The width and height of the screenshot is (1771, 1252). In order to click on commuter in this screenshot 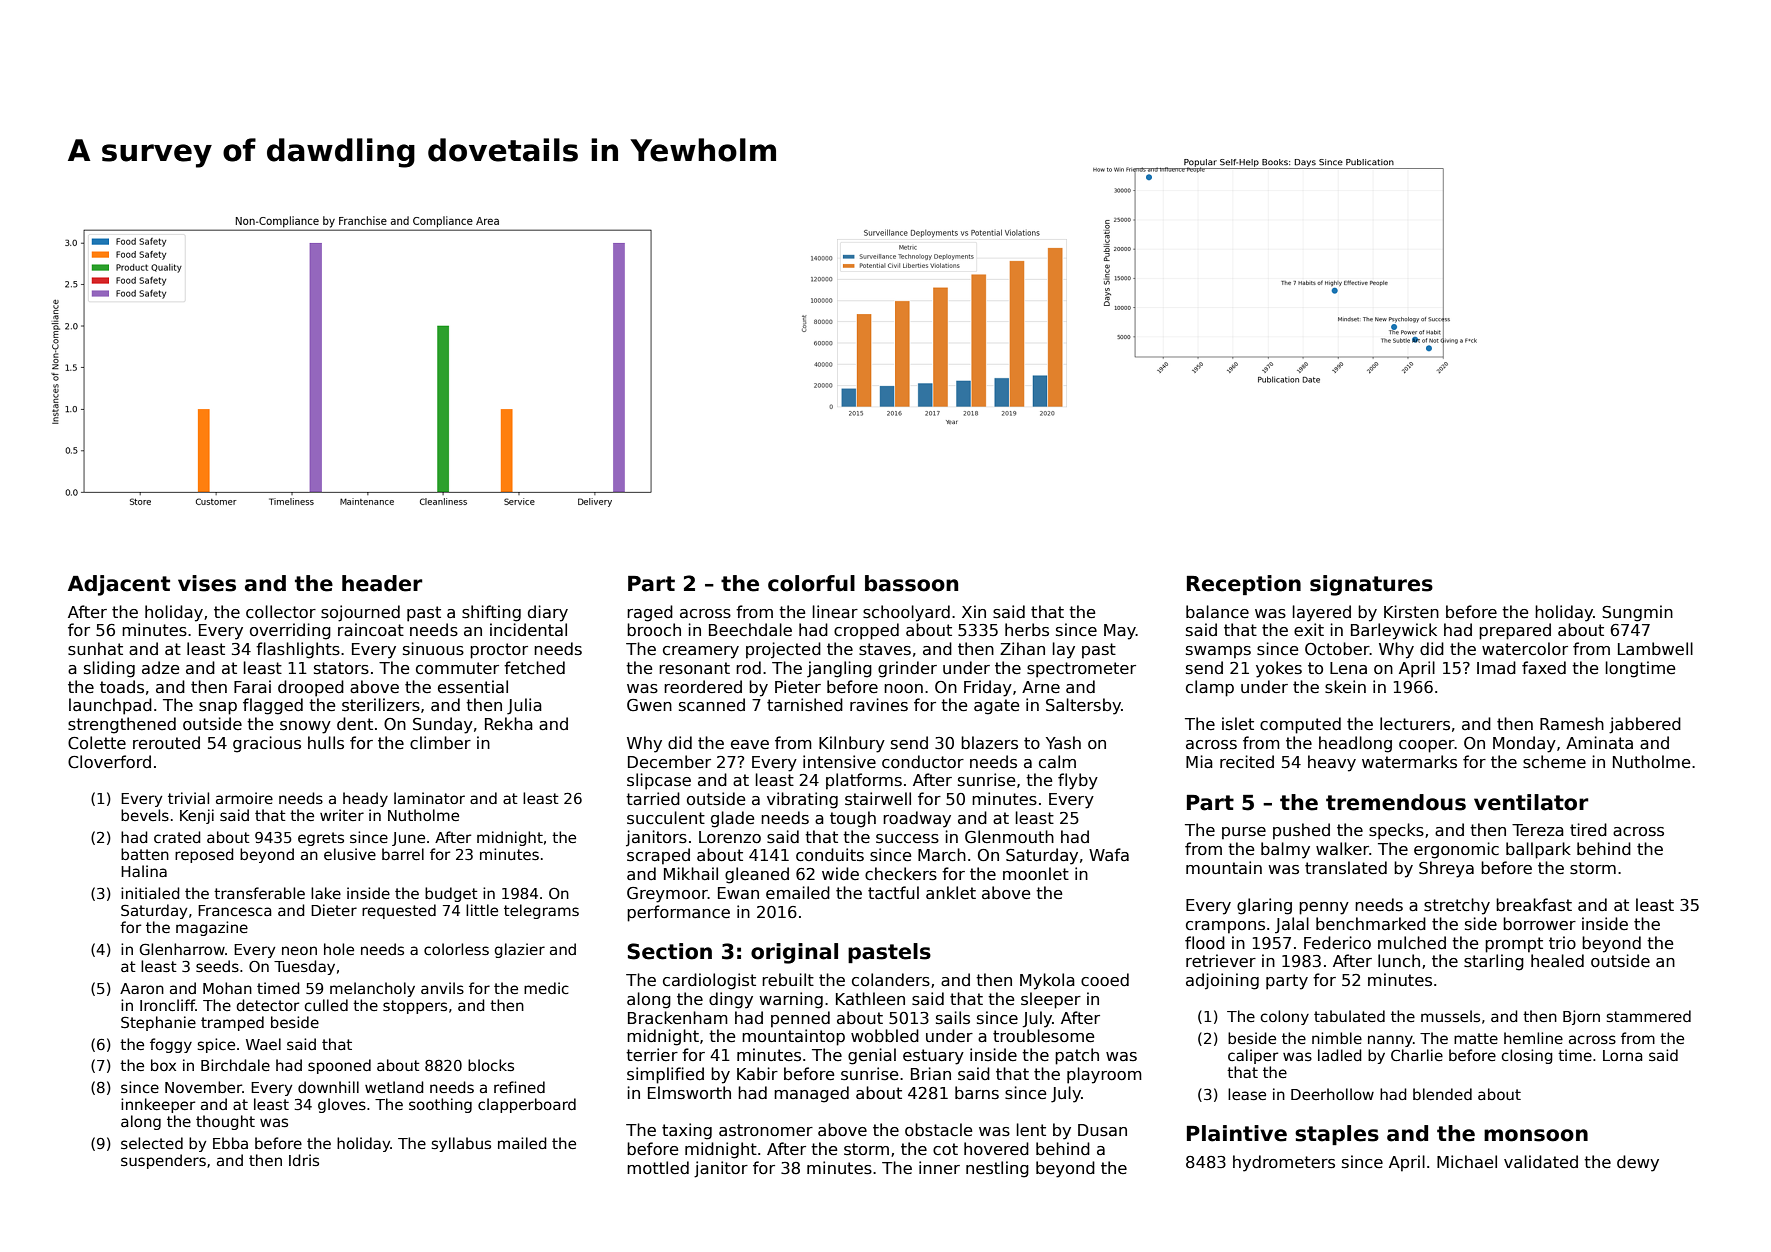, I will do `click(457, 668)`.
